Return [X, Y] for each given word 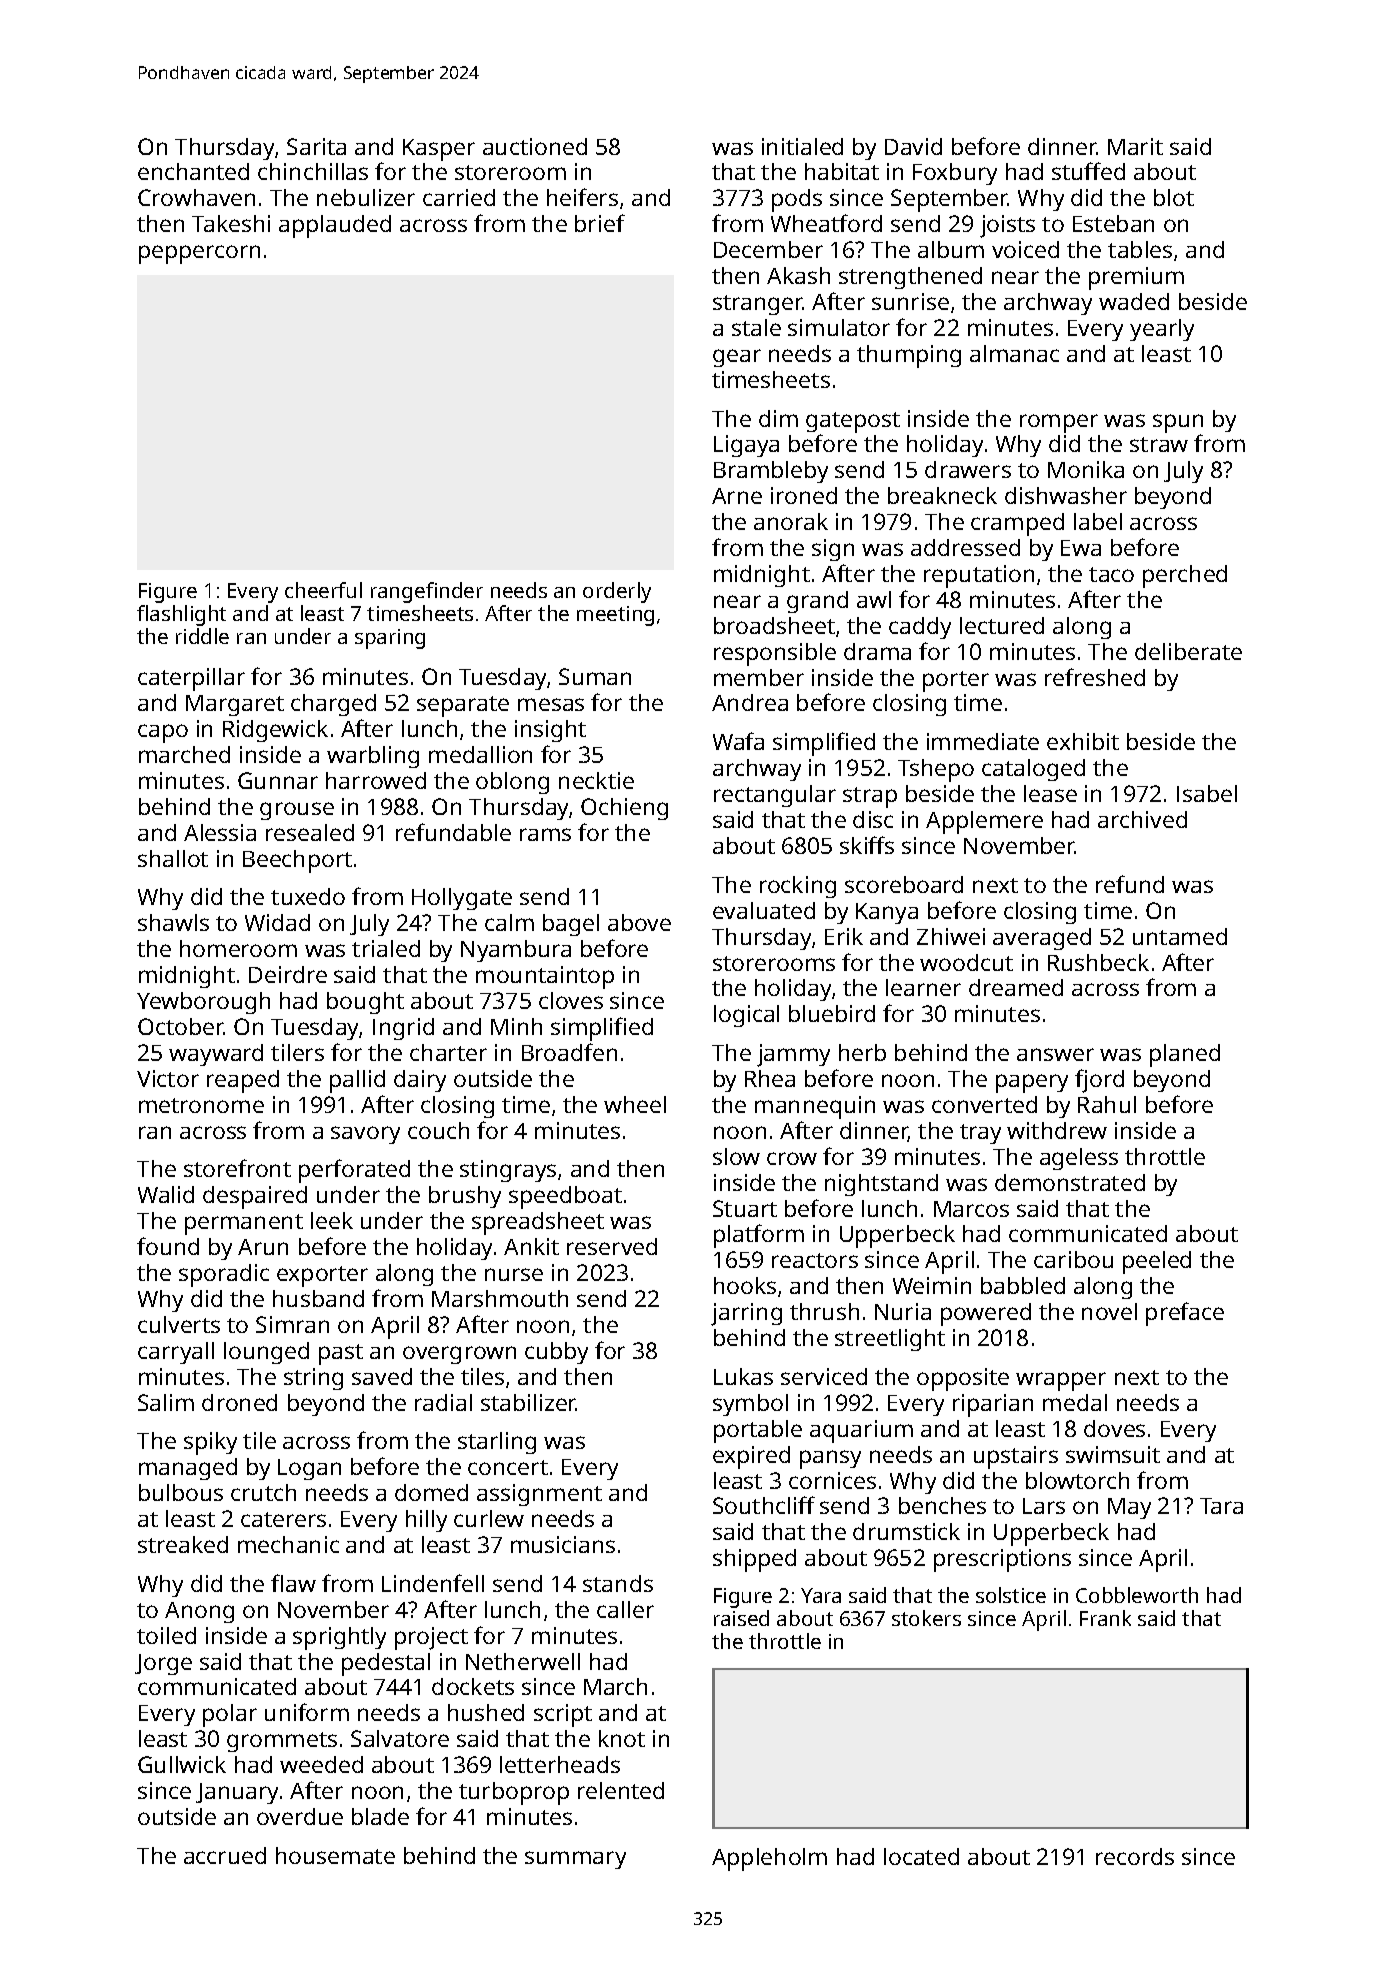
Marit [1135, 146]
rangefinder [427, 592]
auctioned [535, 146]
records [1135, 1856]
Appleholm [769, 1859]
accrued [225, 1855]
